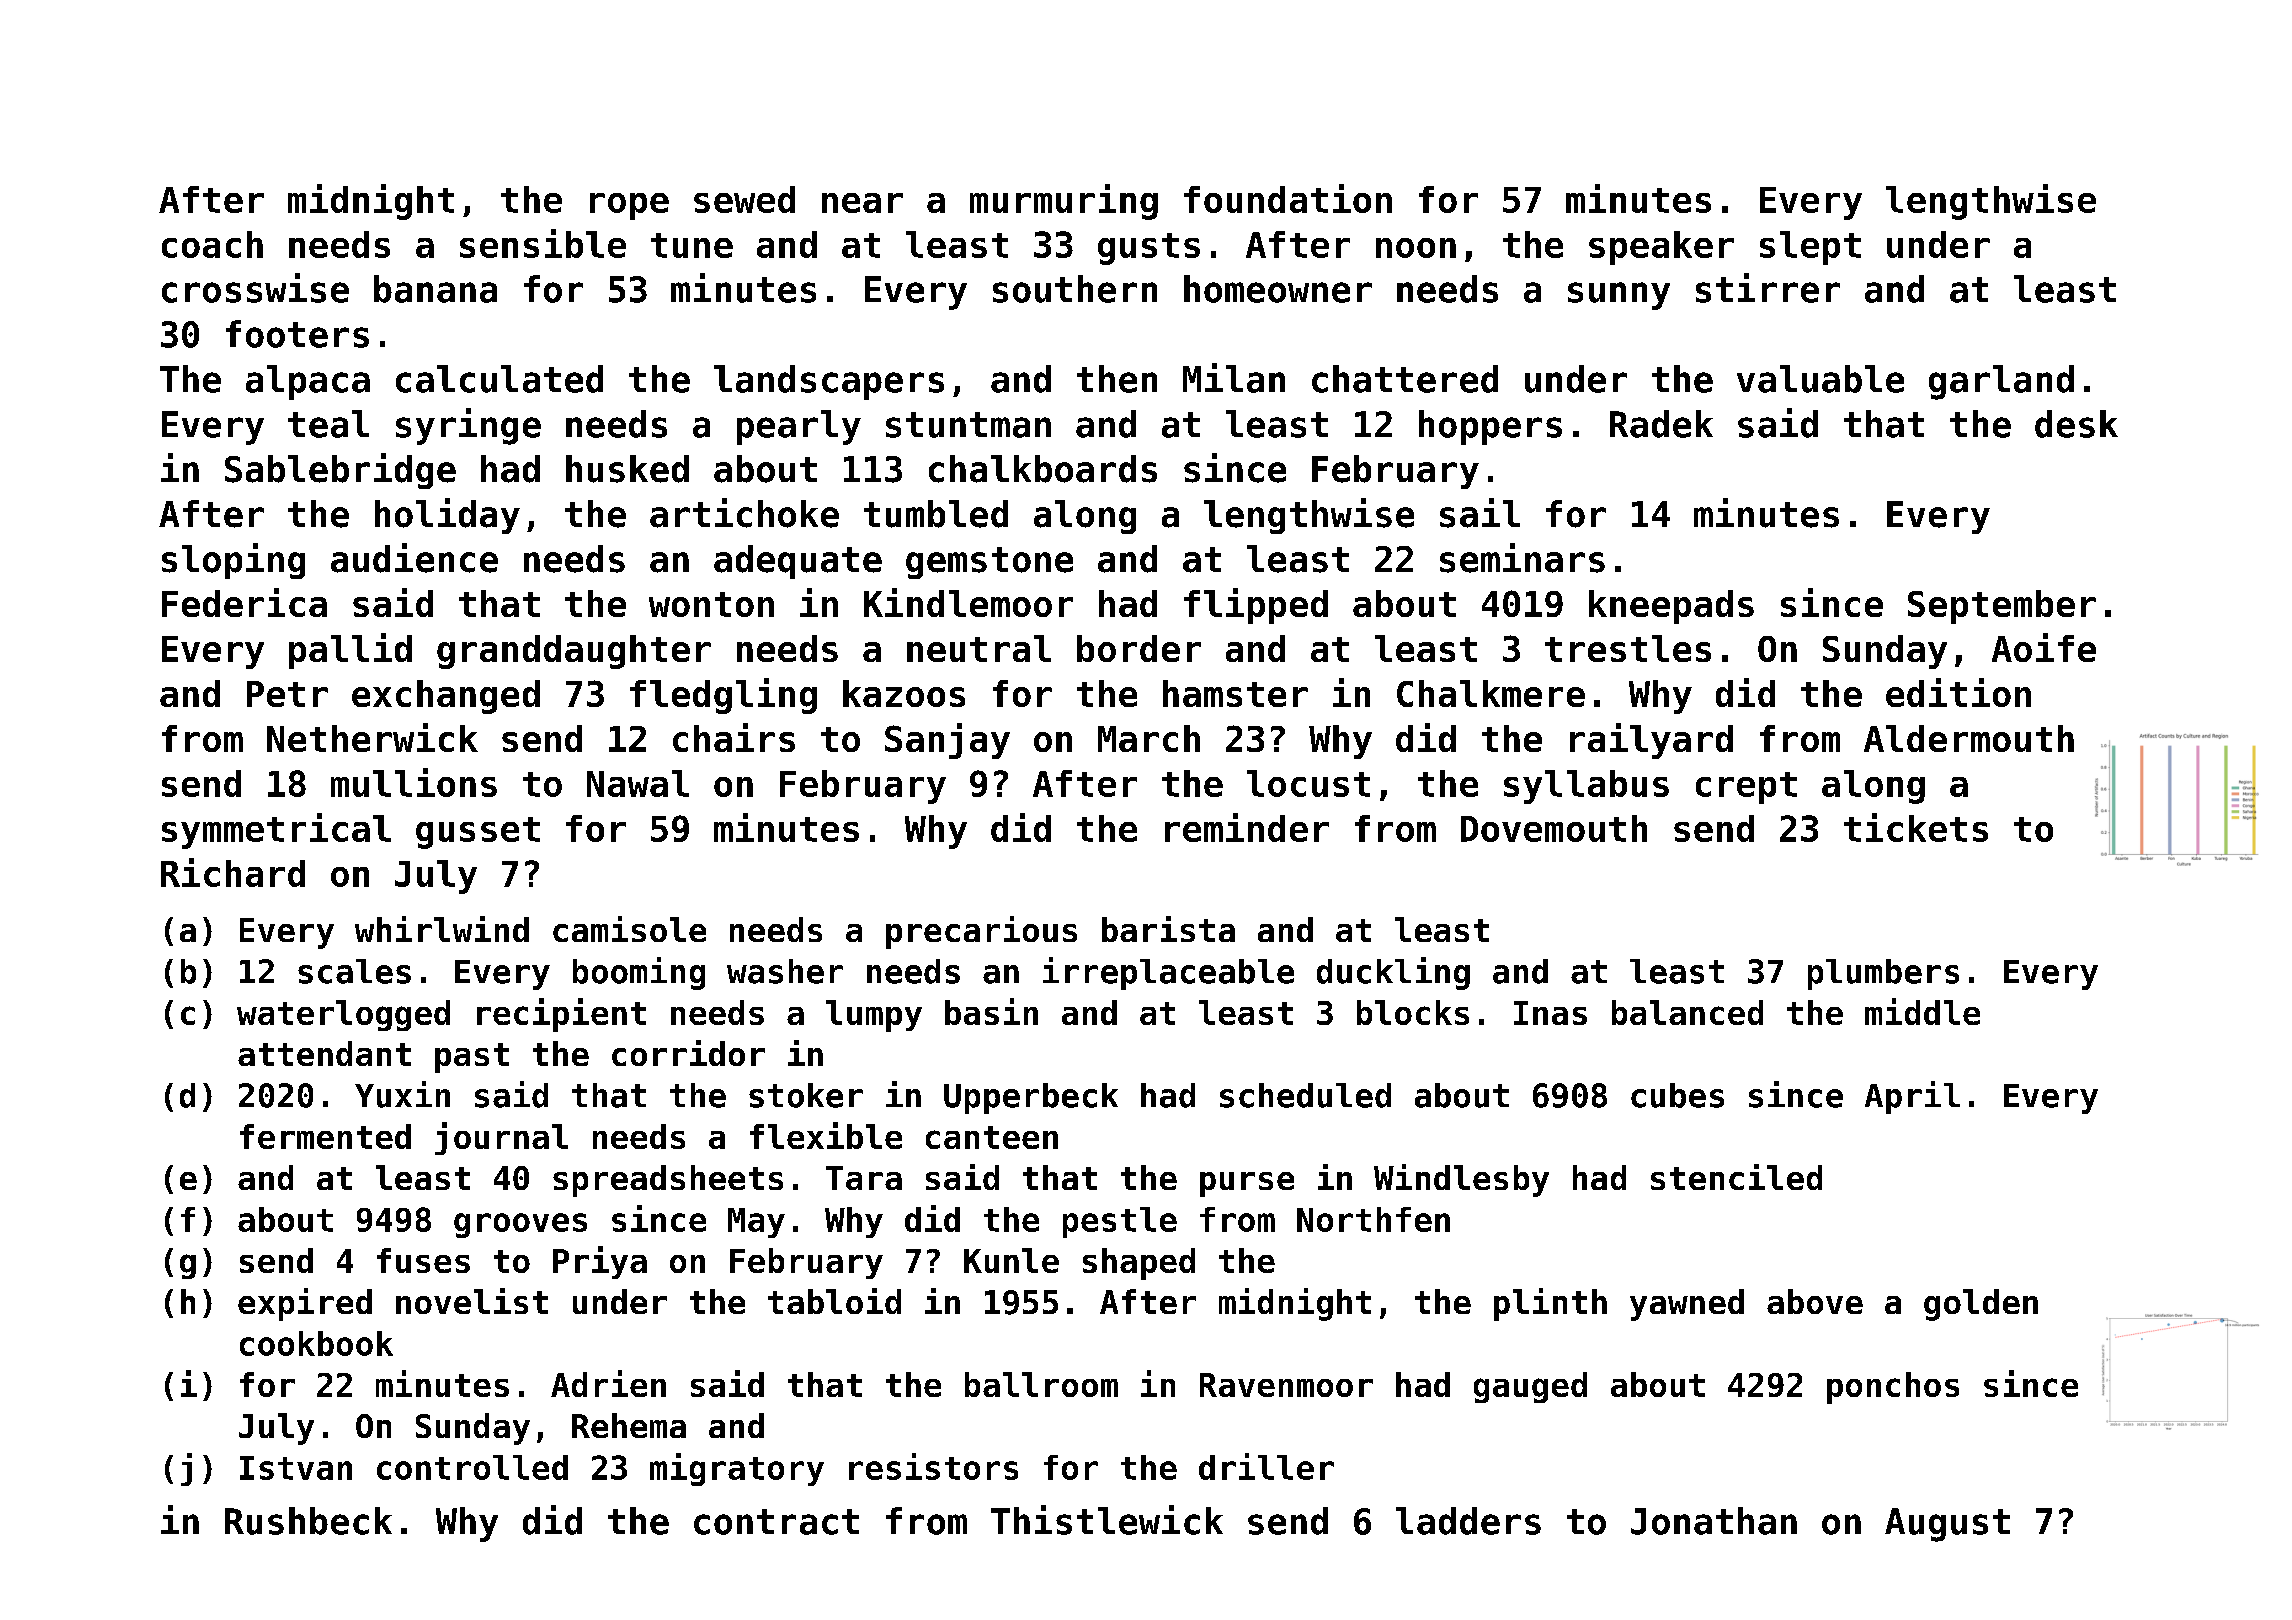 This image has height=1620, width=2292. Describe the element at coordinates (276, 831) in the image. I see `symmetrical` at that location.
